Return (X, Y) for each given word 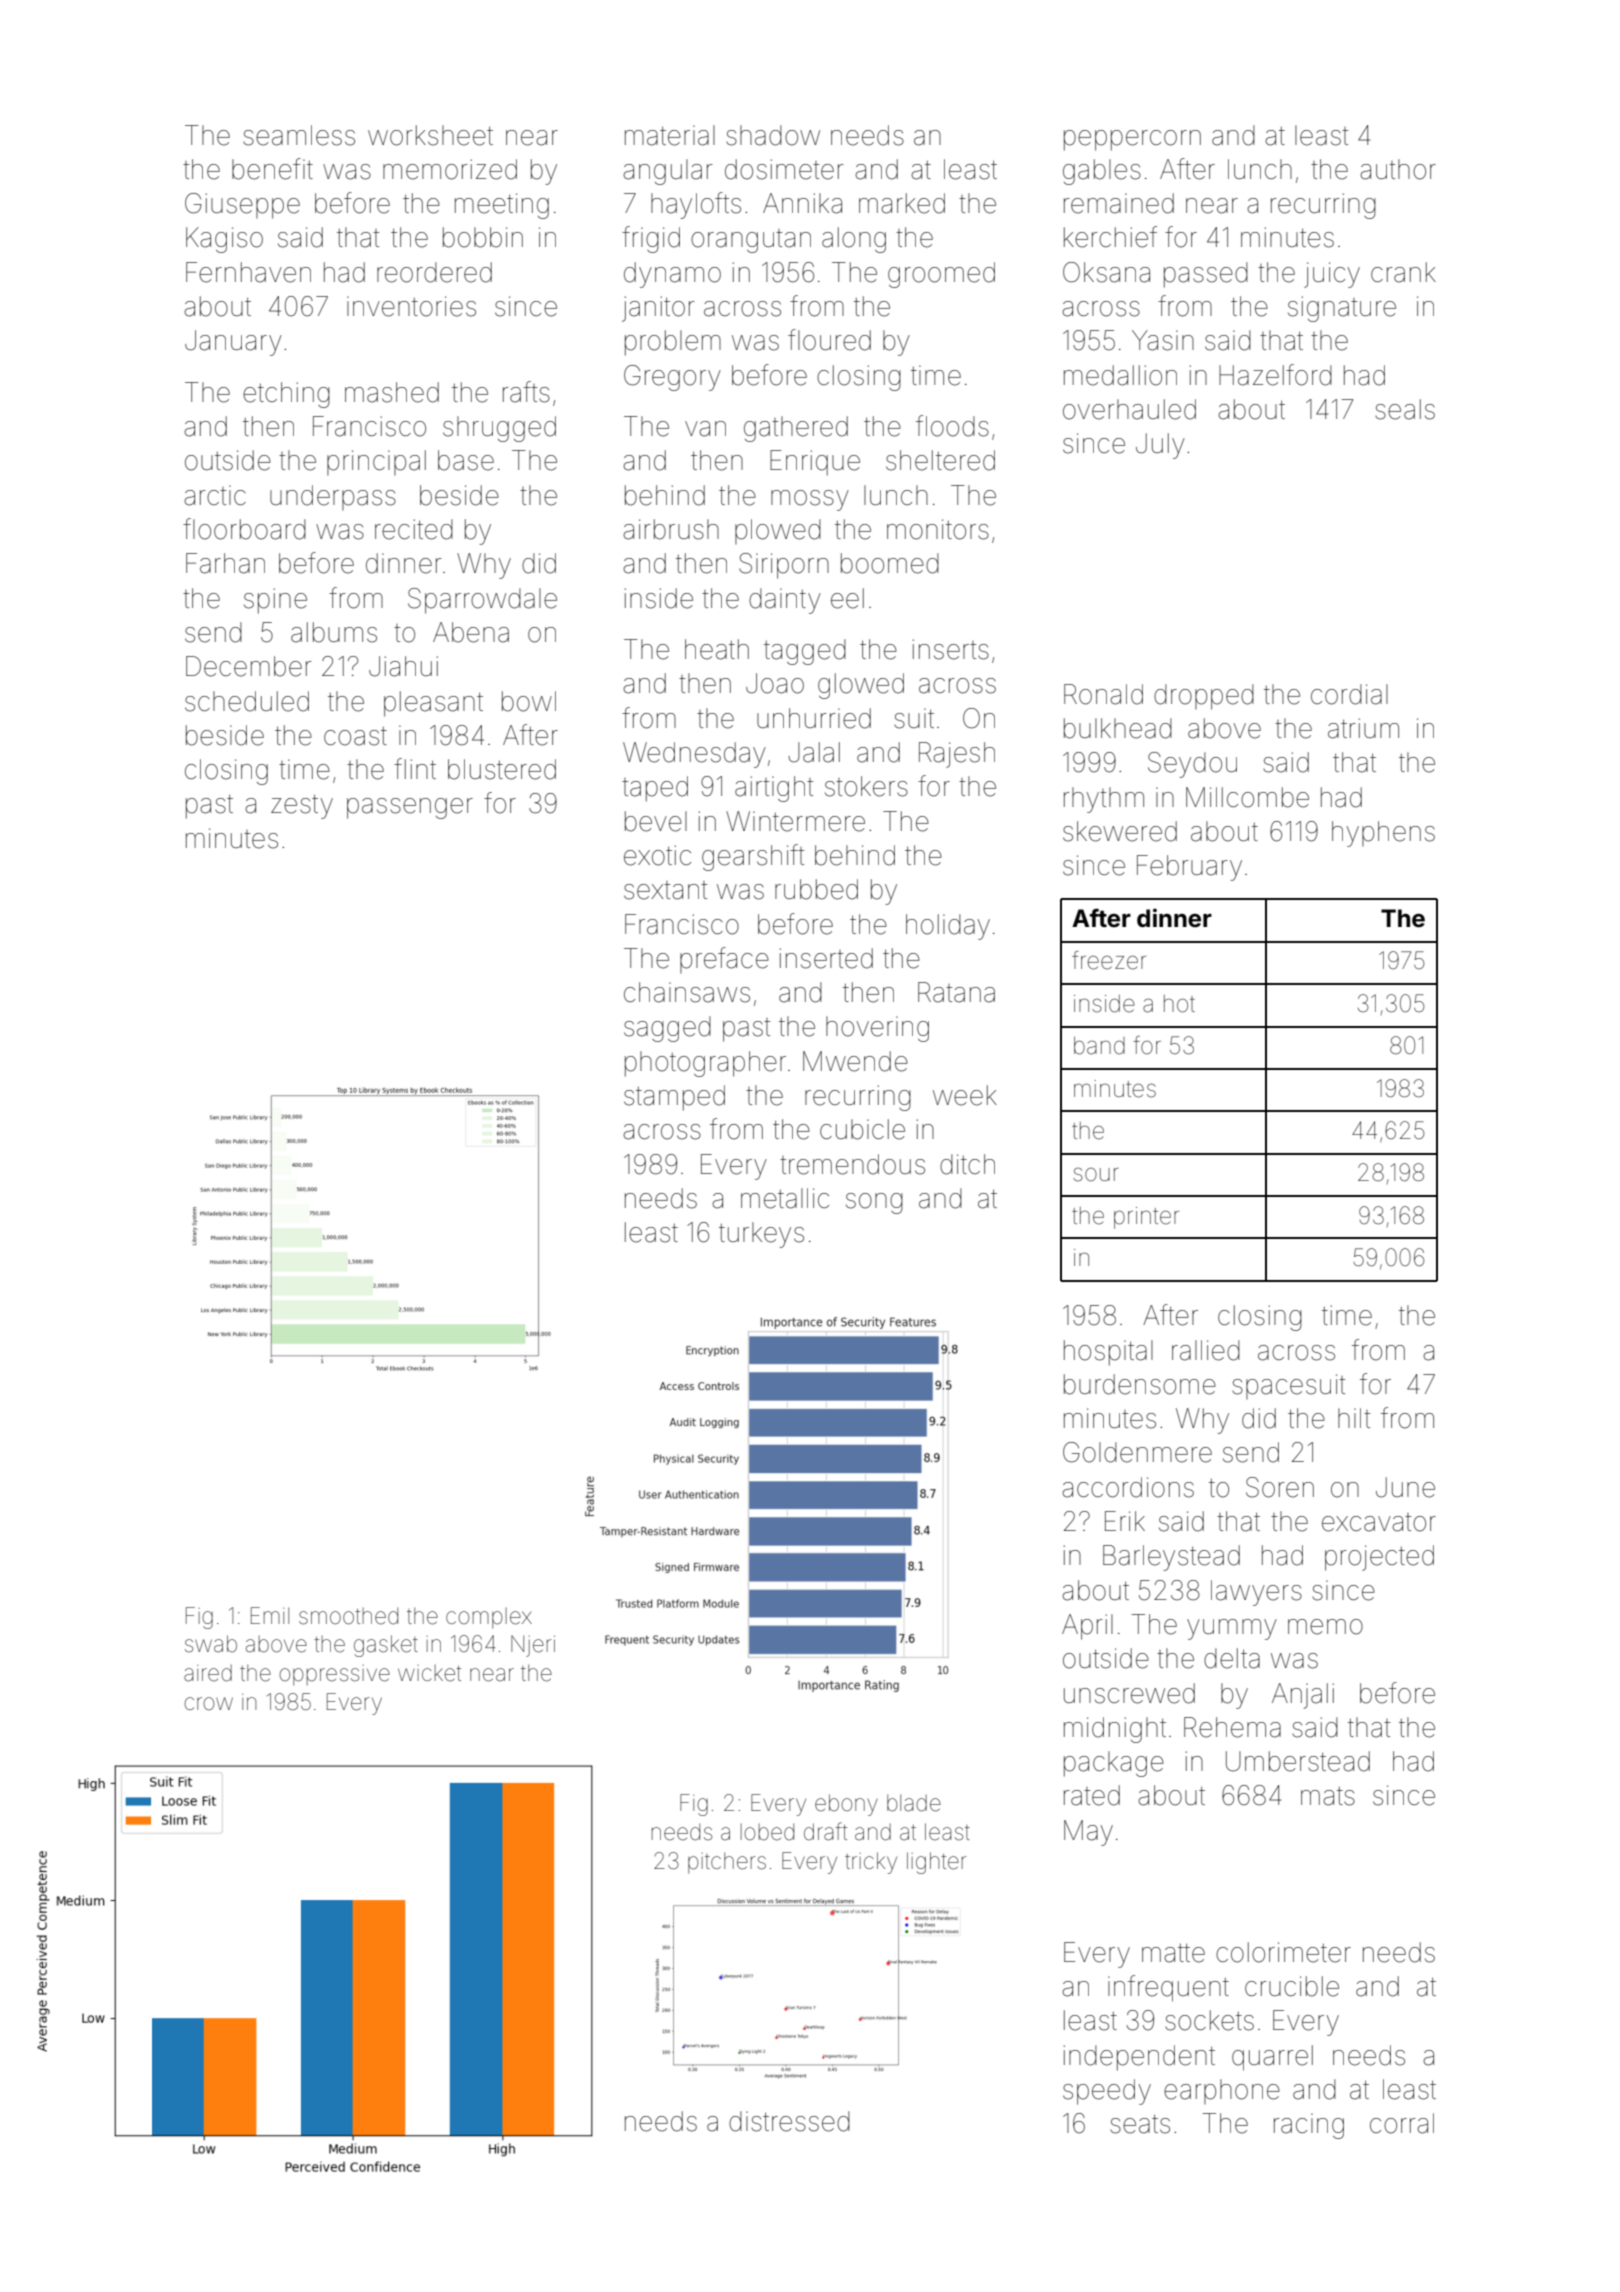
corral (1402, 2123)
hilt (1354, 1418)
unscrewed (1129, 1693)
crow (208, 1703)
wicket (429, 1673)
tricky (871, 1863)
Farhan (225, 563)
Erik (1125, 1521)
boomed (890, 563)
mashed (392, 392)
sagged (667, 1029)
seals (1405, 409)
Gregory (672, 378)
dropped (1204, 697)
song (874, 1203)
